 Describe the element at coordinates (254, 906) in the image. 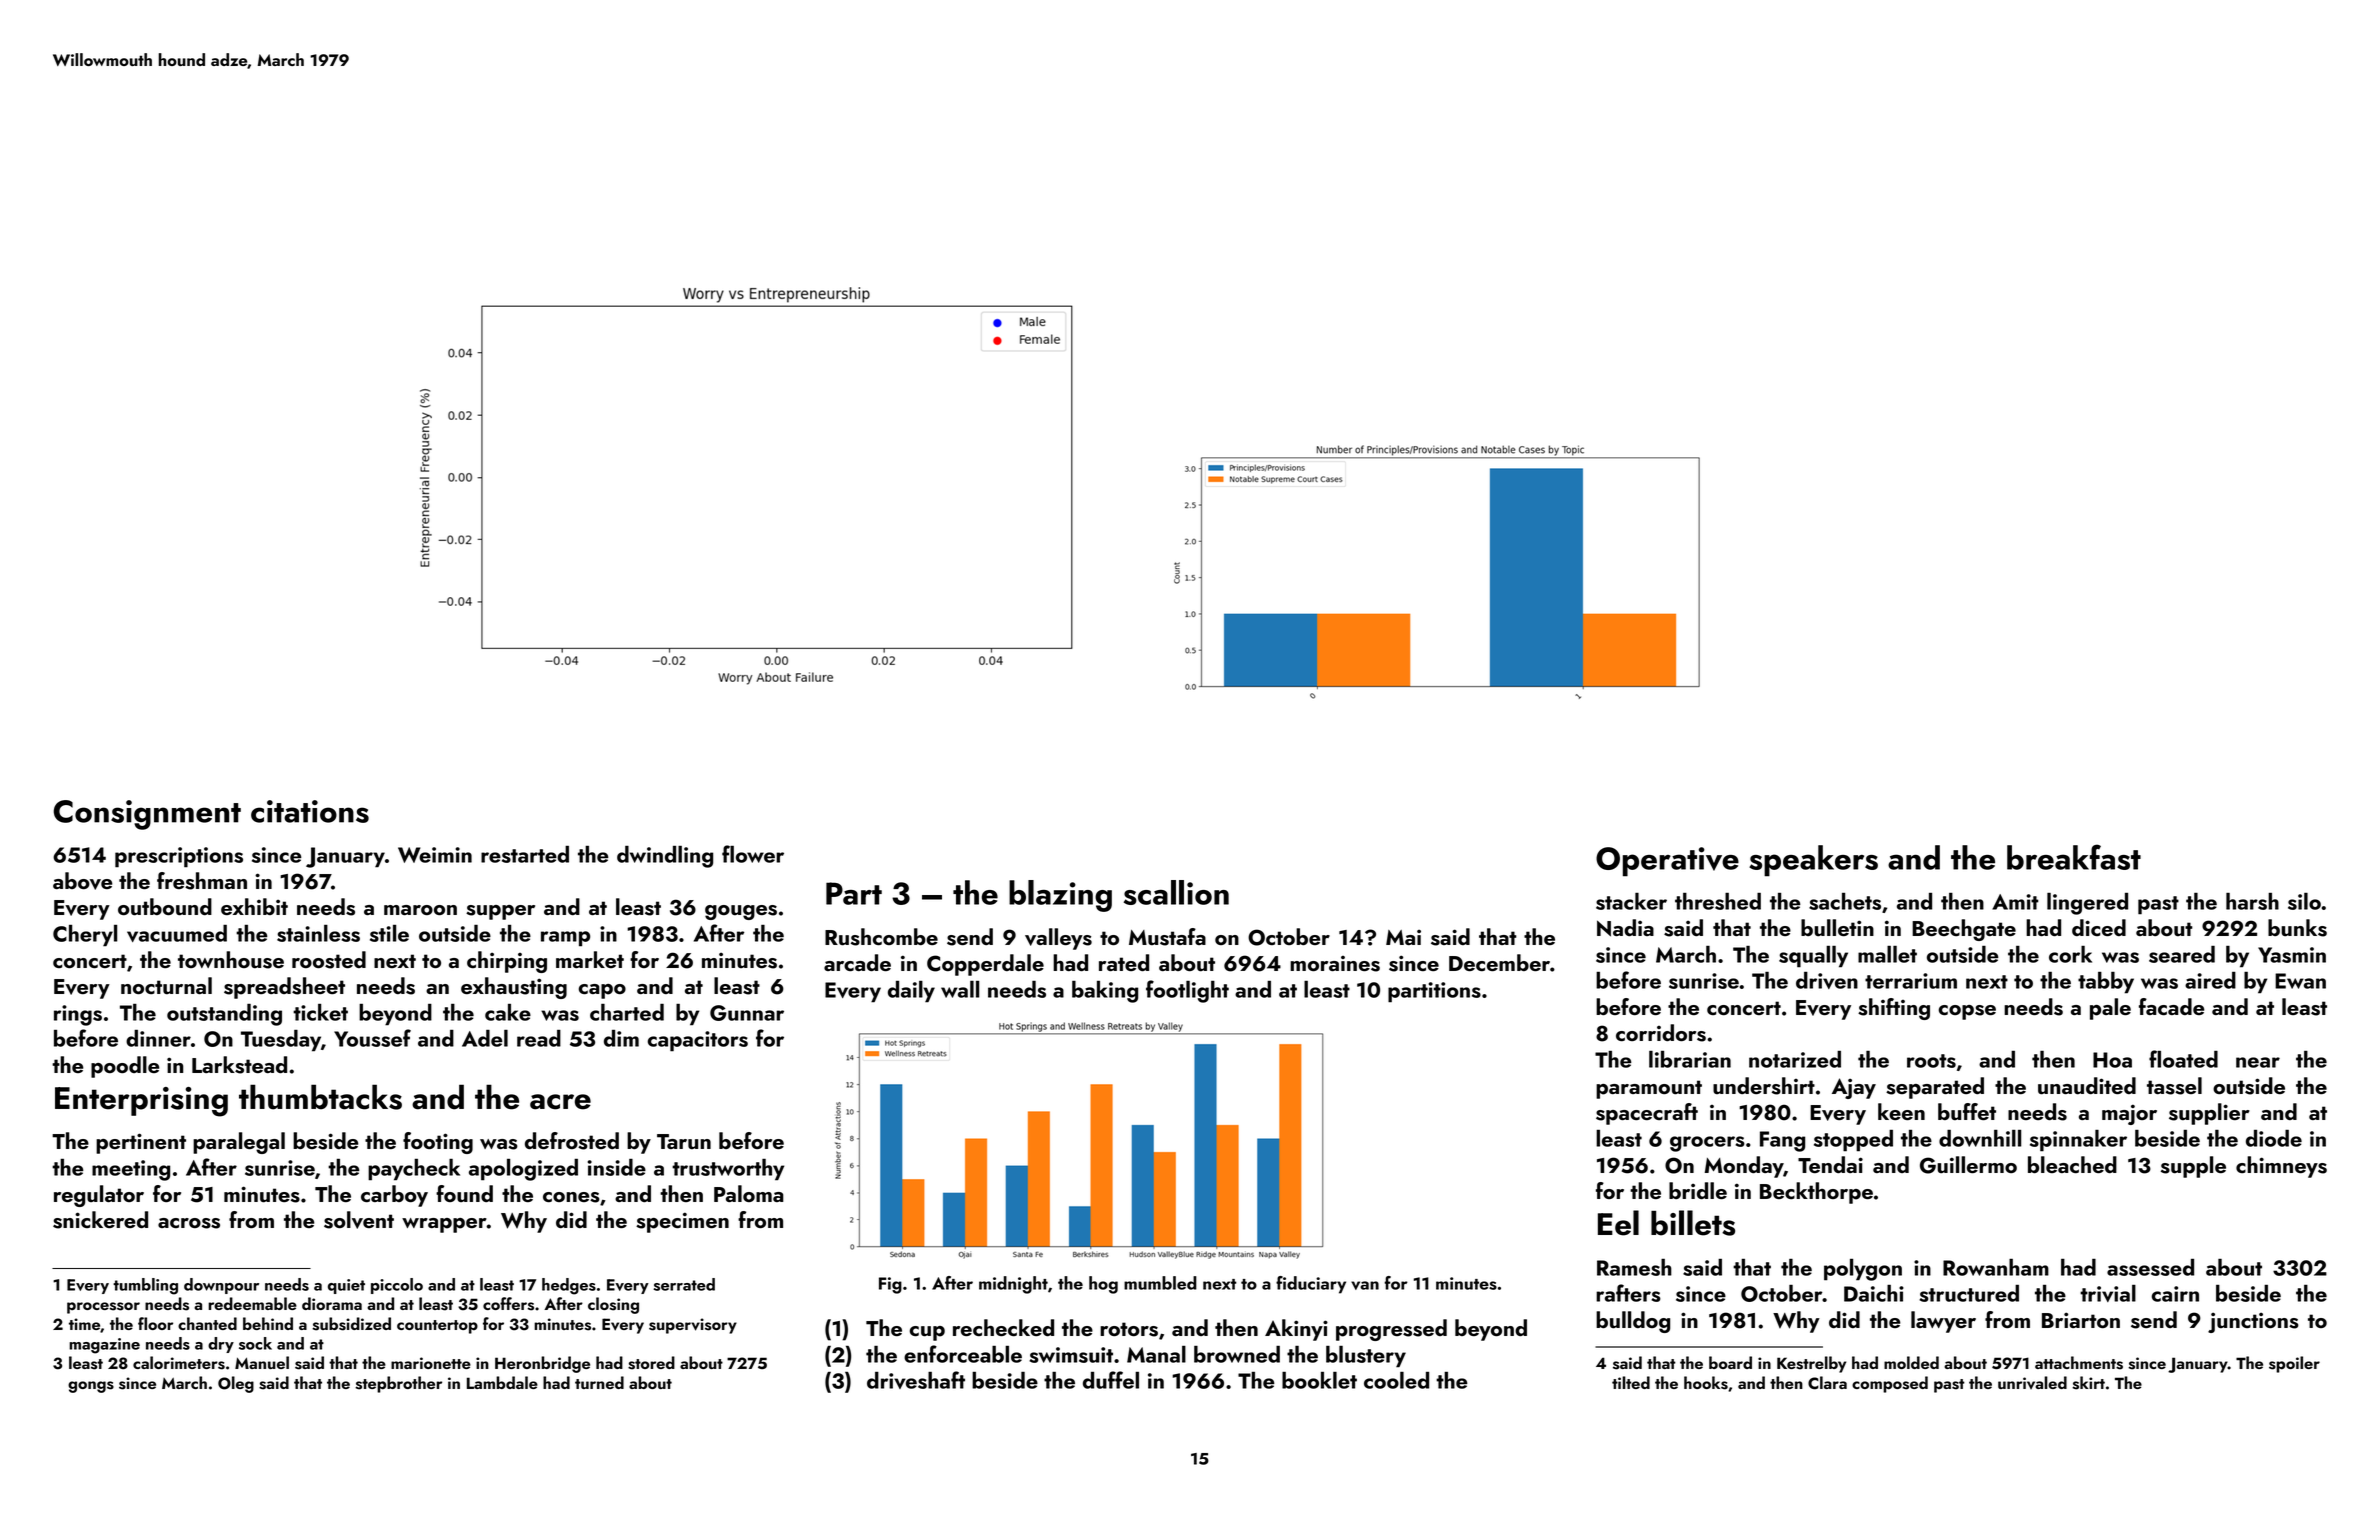

I see `exhibit` at that location.
